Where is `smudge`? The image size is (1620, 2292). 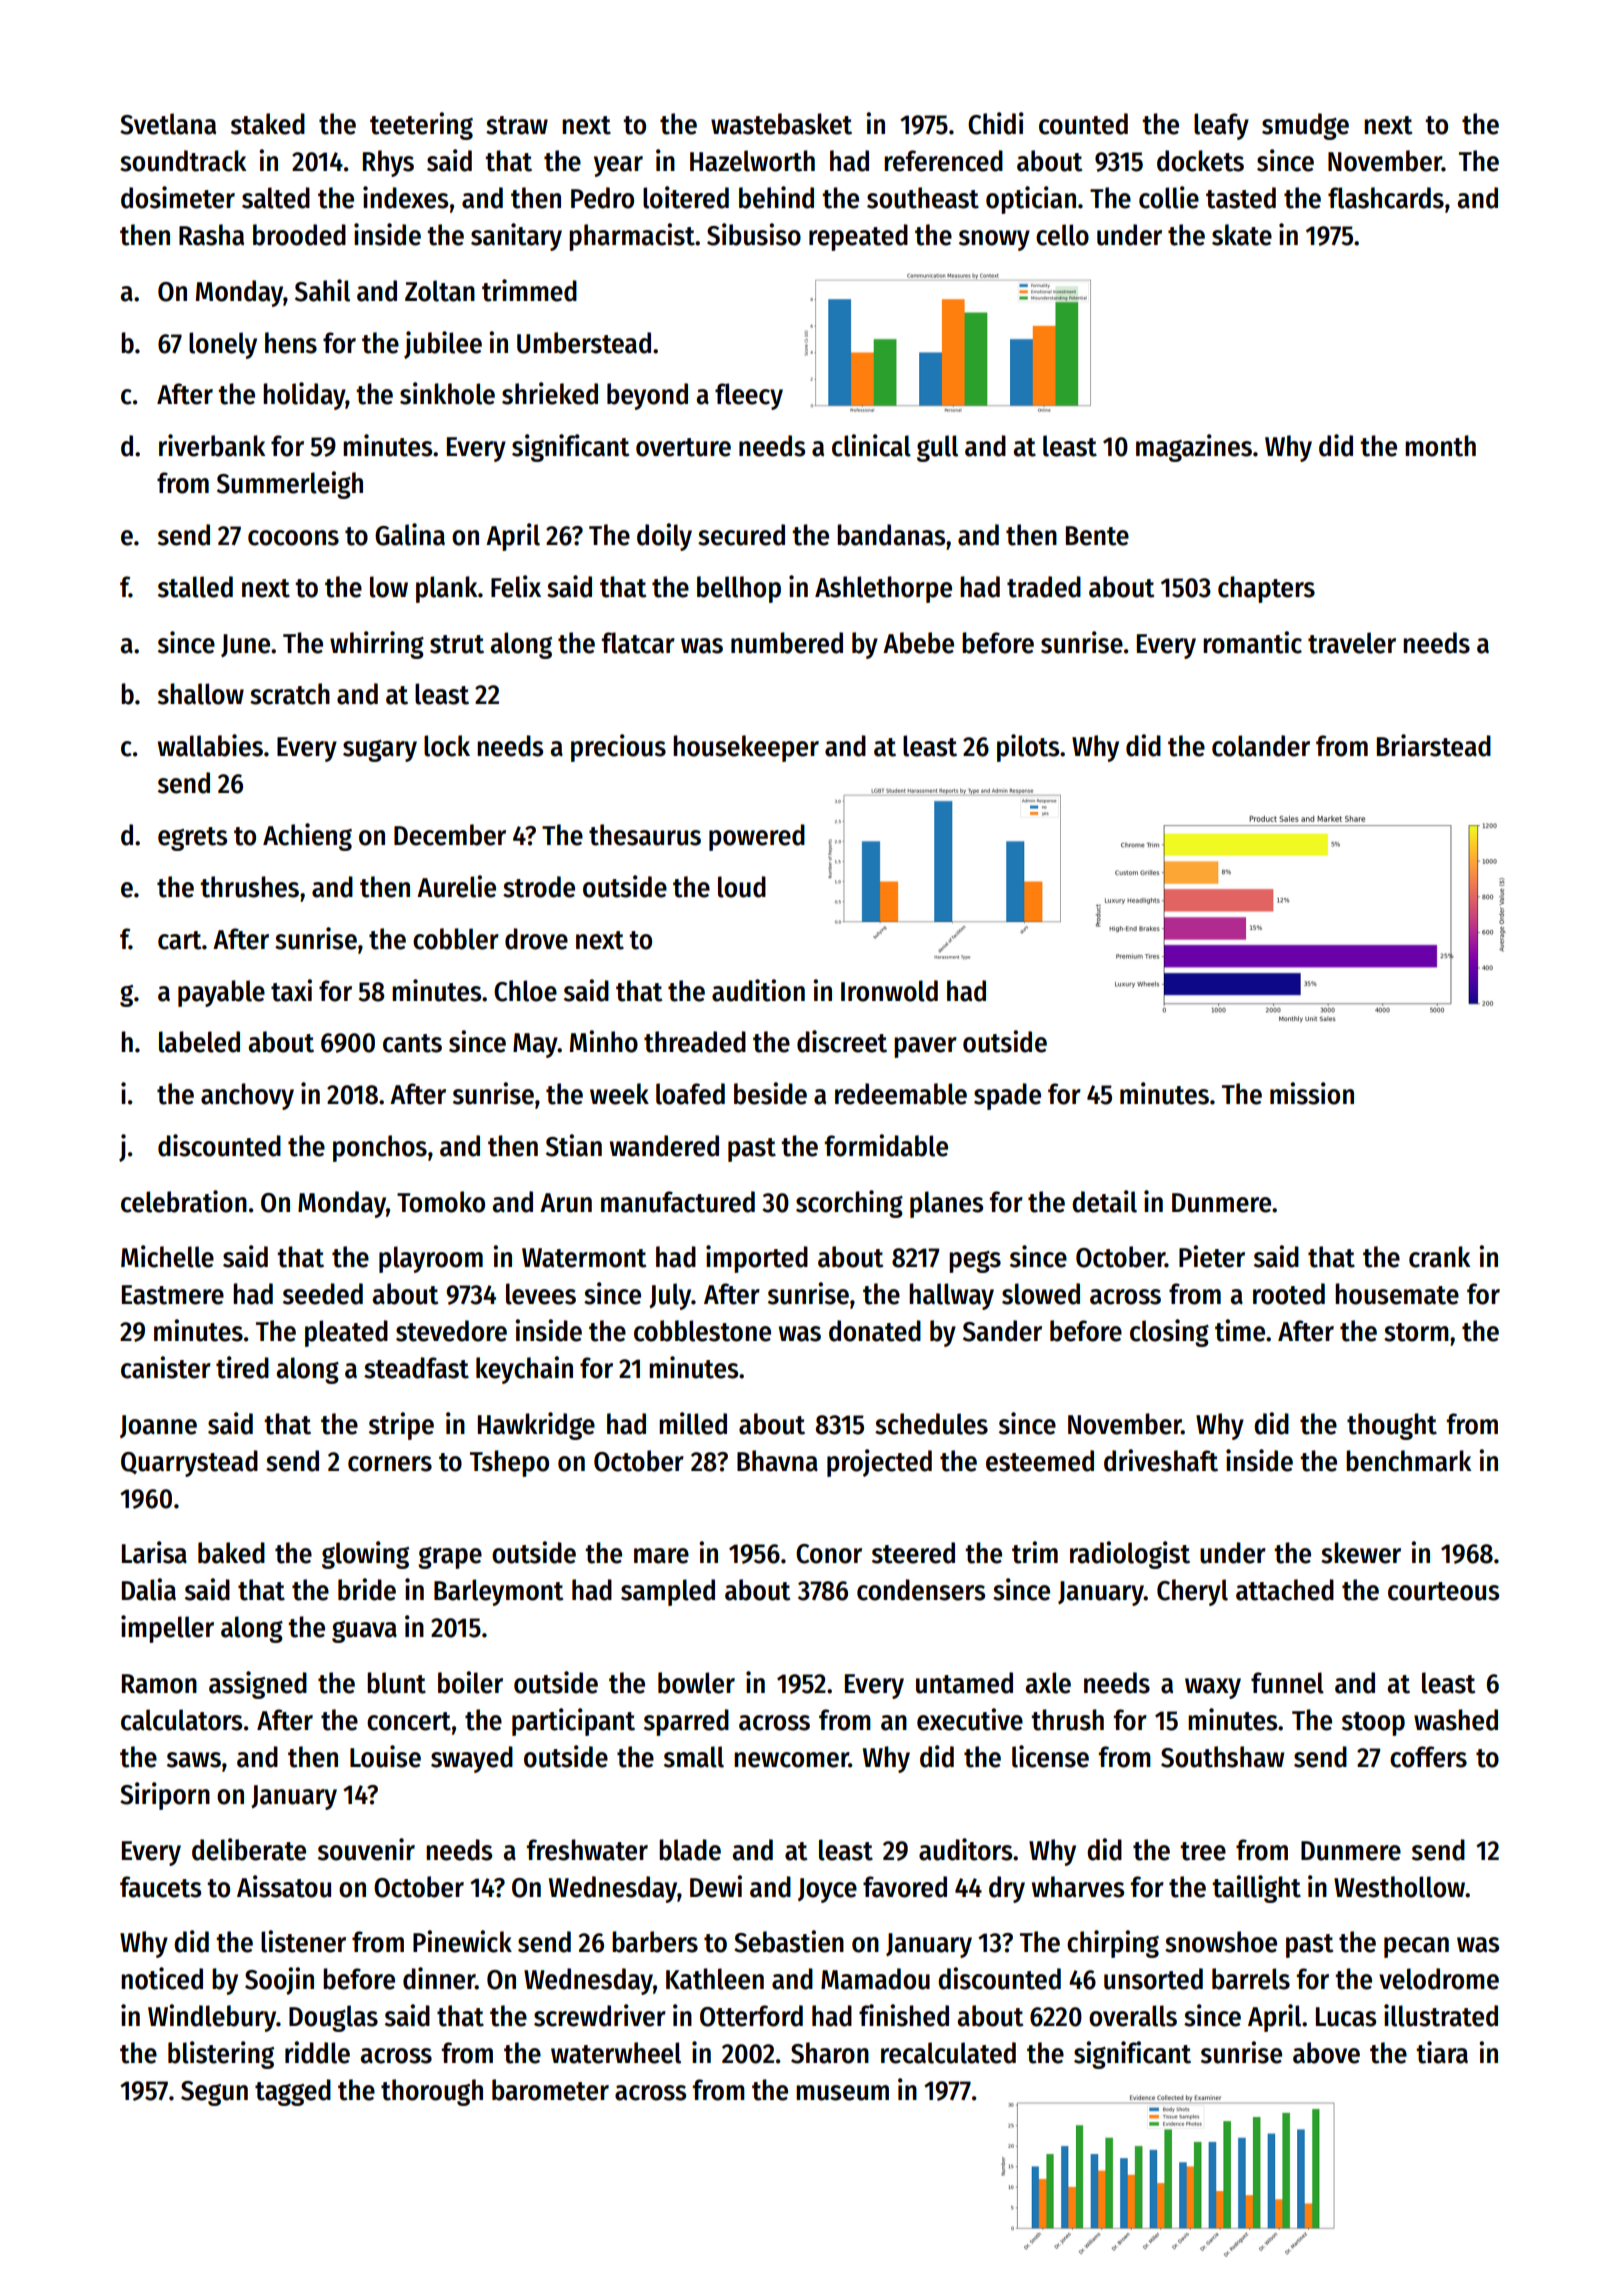 smudge is located at coordinates (1305, 126).
